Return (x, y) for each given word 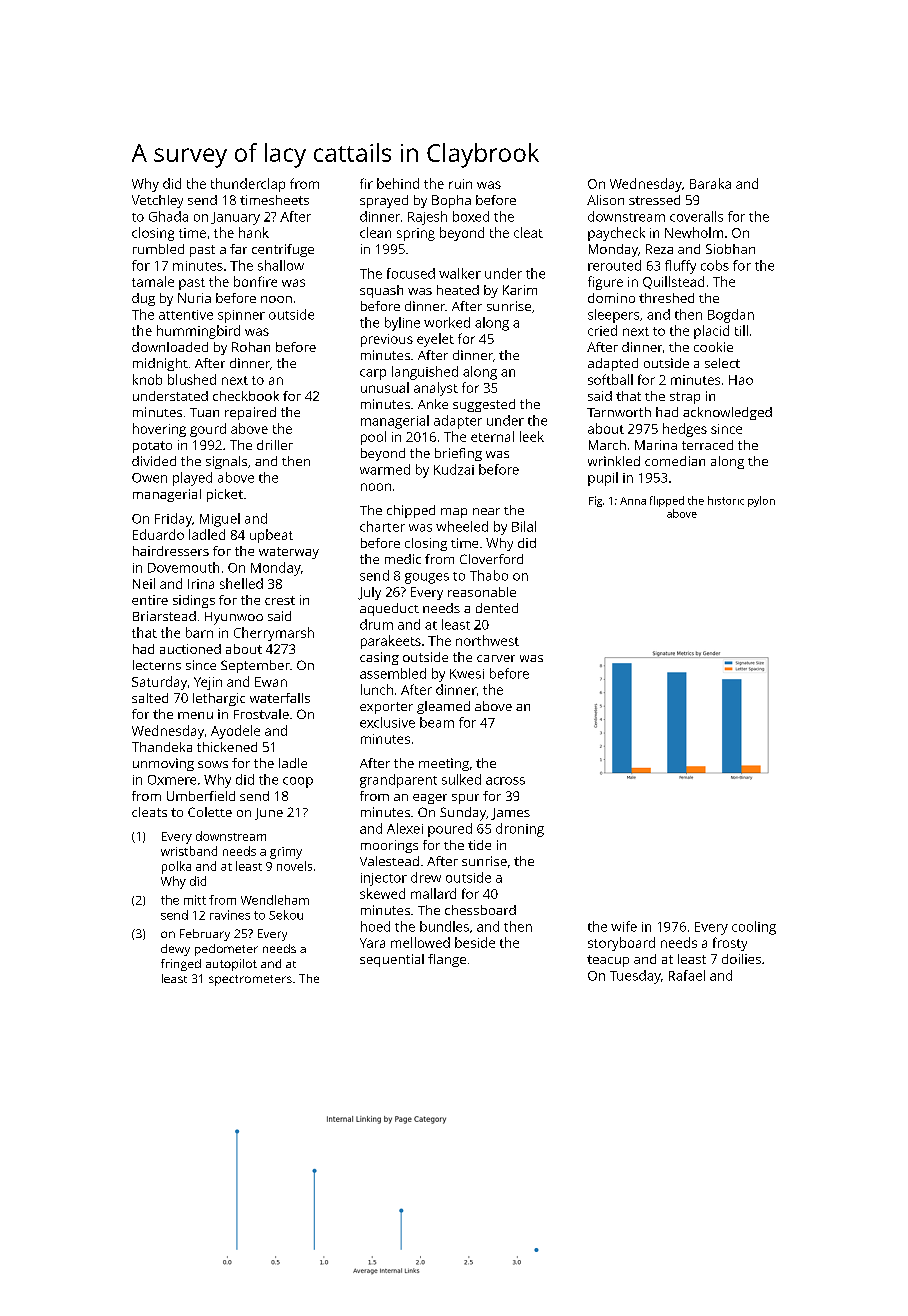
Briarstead (164, 616)
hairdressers (171, 551)
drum (376, 624)
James (510, 814)
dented (497, 608)
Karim (520, 290)
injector (384, 879)
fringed (181, 965)
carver (496, 658)
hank (254, 232)
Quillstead (673, 282)
